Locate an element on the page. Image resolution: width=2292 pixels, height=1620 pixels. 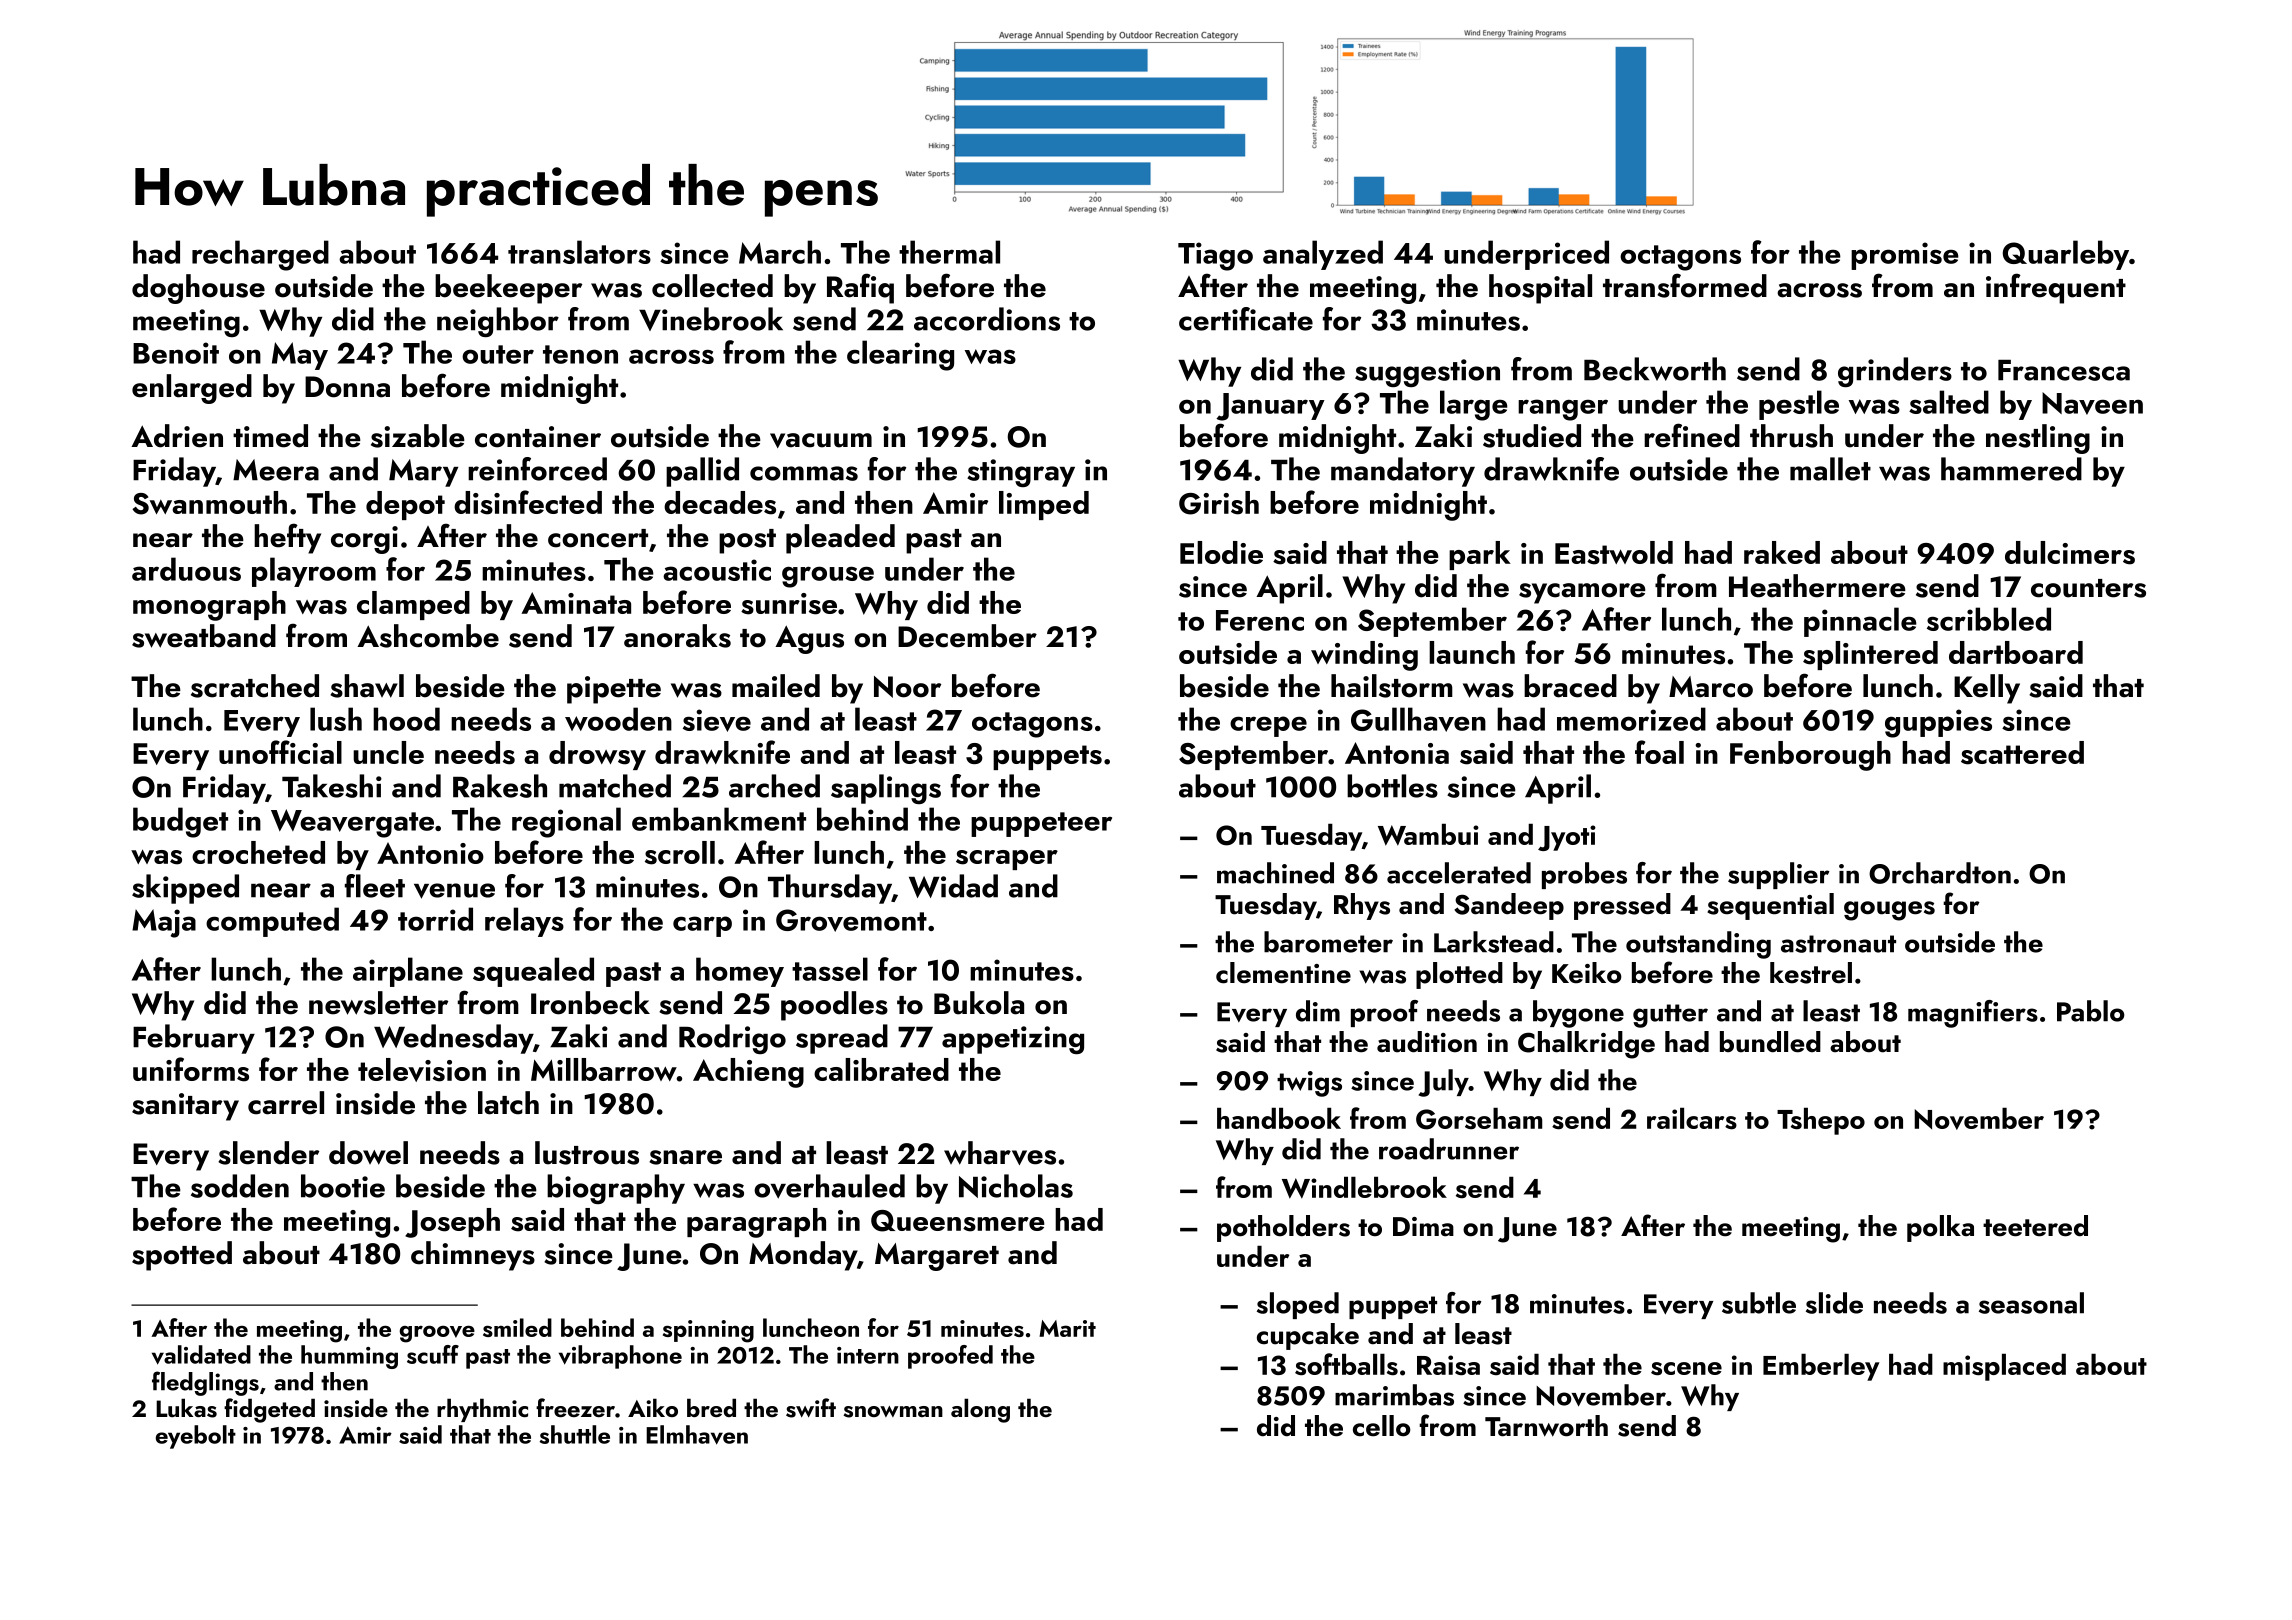
promise is located at coordinates (1905, 256).
